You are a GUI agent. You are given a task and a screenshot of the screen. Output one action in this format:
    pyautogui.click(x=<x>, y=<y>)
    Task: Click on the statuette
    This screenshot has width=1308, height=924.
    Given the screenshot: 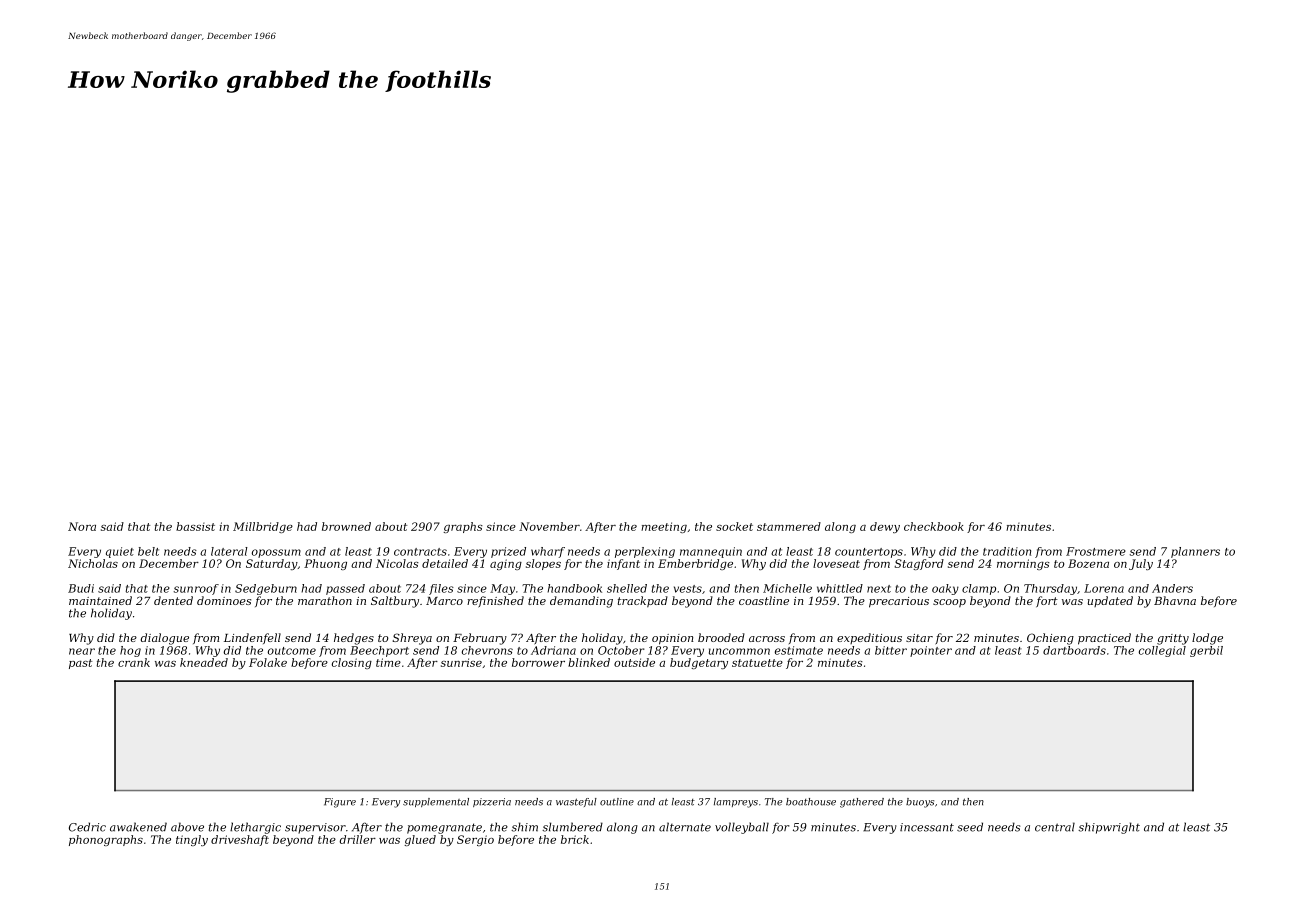 What is the action you would take?
    pyautogui.click(x=757, y=663)
